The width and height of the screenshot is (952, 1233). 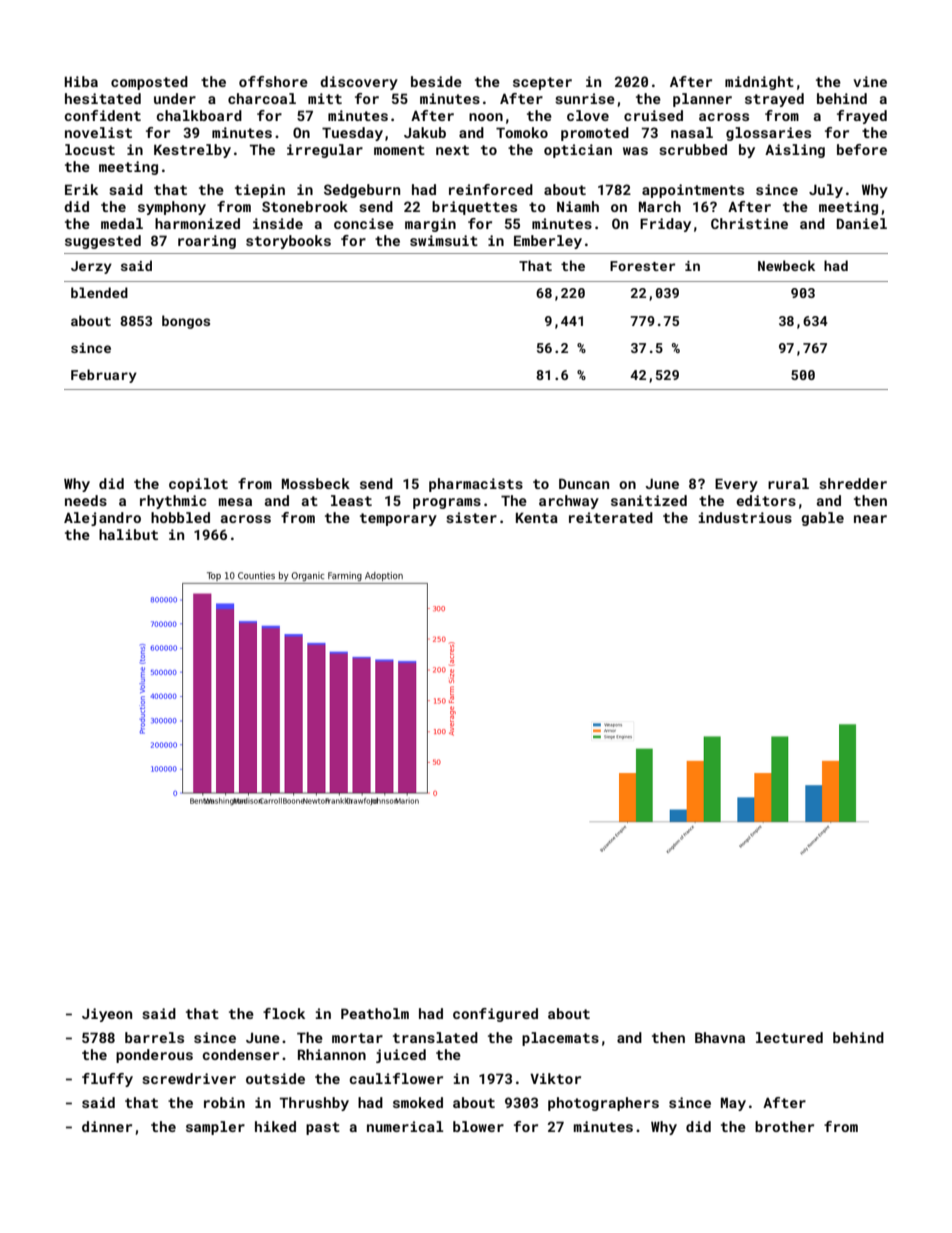 I want to click on Bhavna, so click(x=720, y=1037).
